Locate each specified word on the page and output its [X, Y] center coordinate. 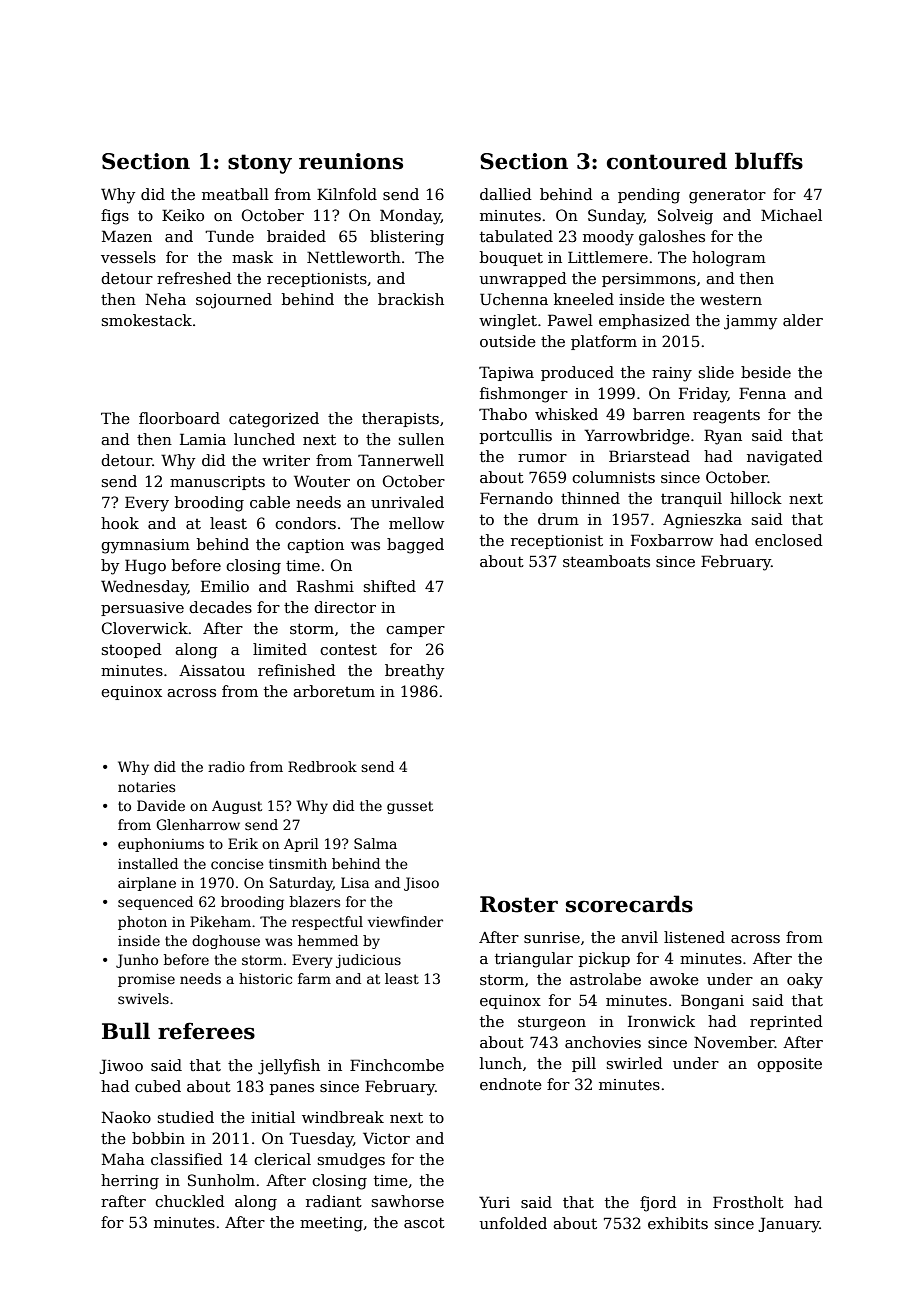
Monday [410, 217]
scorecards [629, 904]
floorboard [179, 418]
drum [558, 519]
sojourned [234, 301]
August [237, 807]
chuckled [190, 1201]
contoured [667, 161]
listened [694, 937]
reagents [726, 417]
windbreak [343, 1117]
